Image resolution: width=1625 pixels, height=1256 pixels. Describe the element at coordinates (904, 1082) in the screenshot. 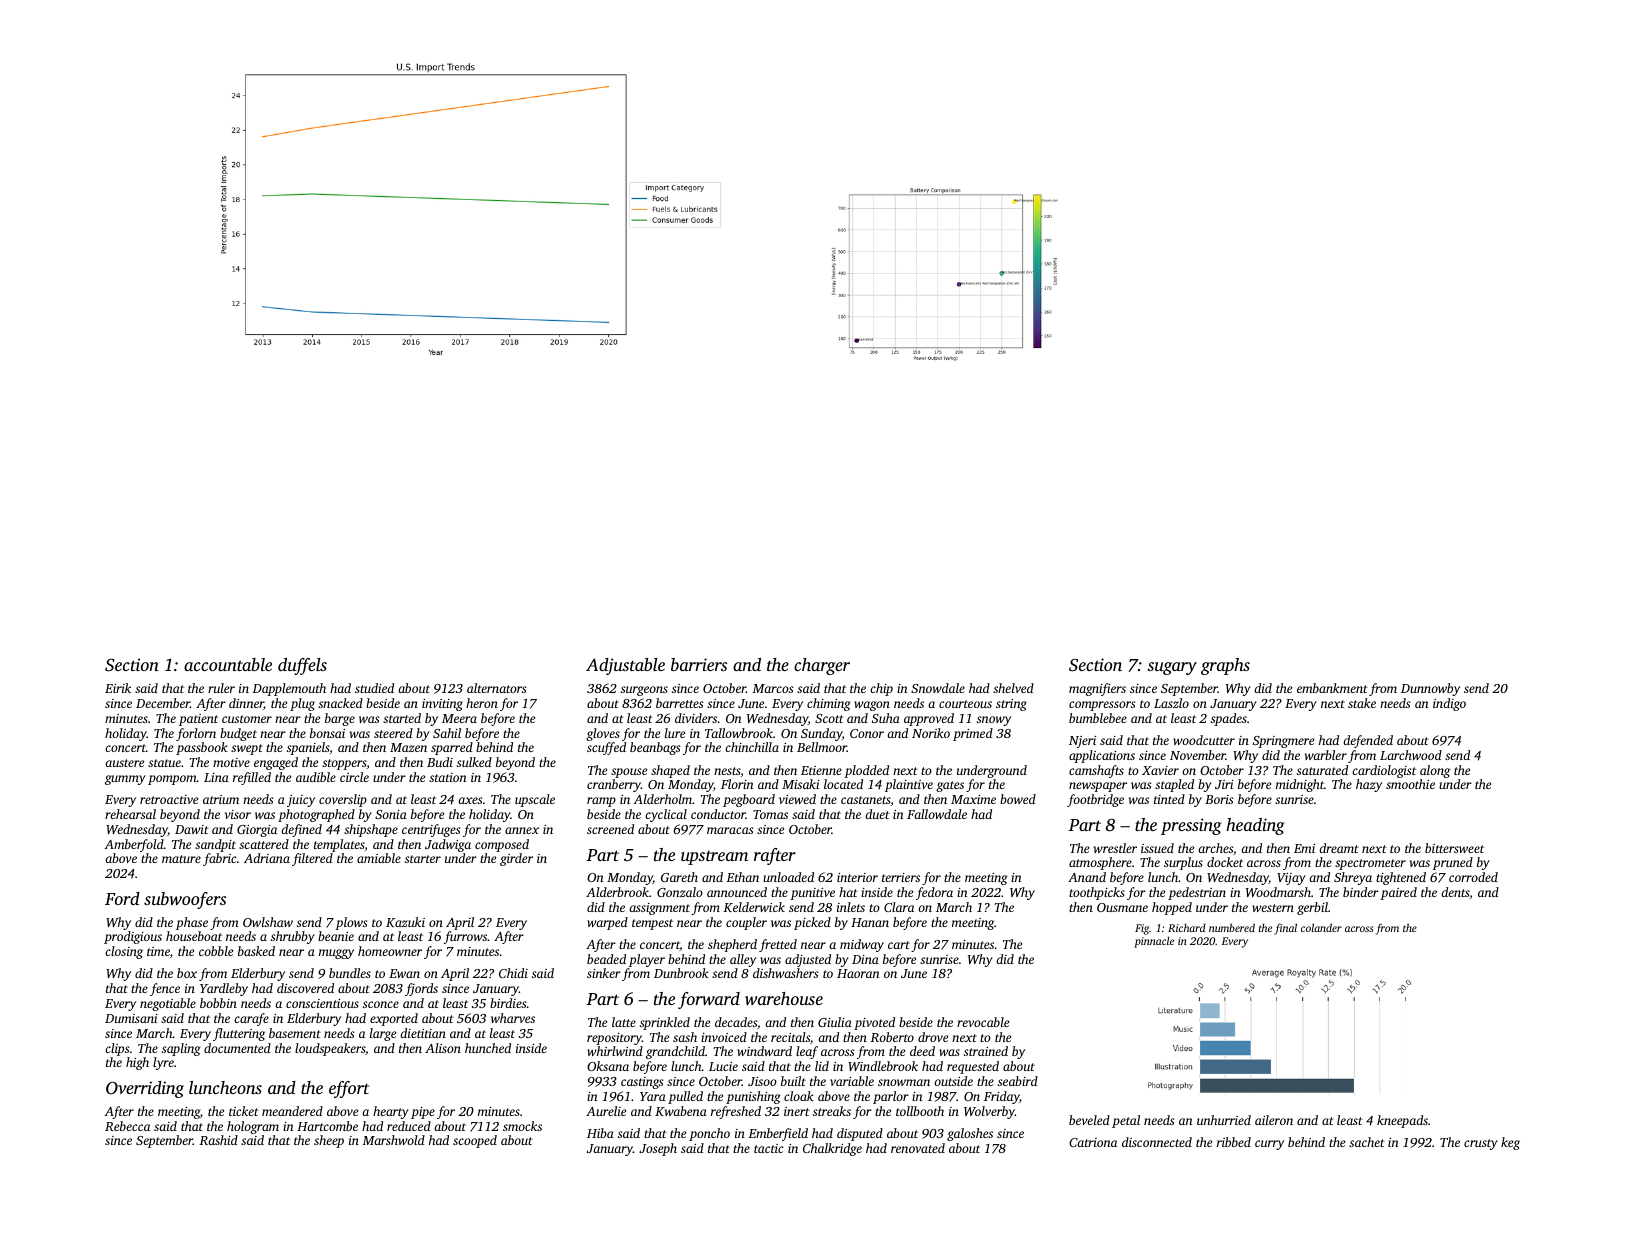

I see `snowman` at that location.
